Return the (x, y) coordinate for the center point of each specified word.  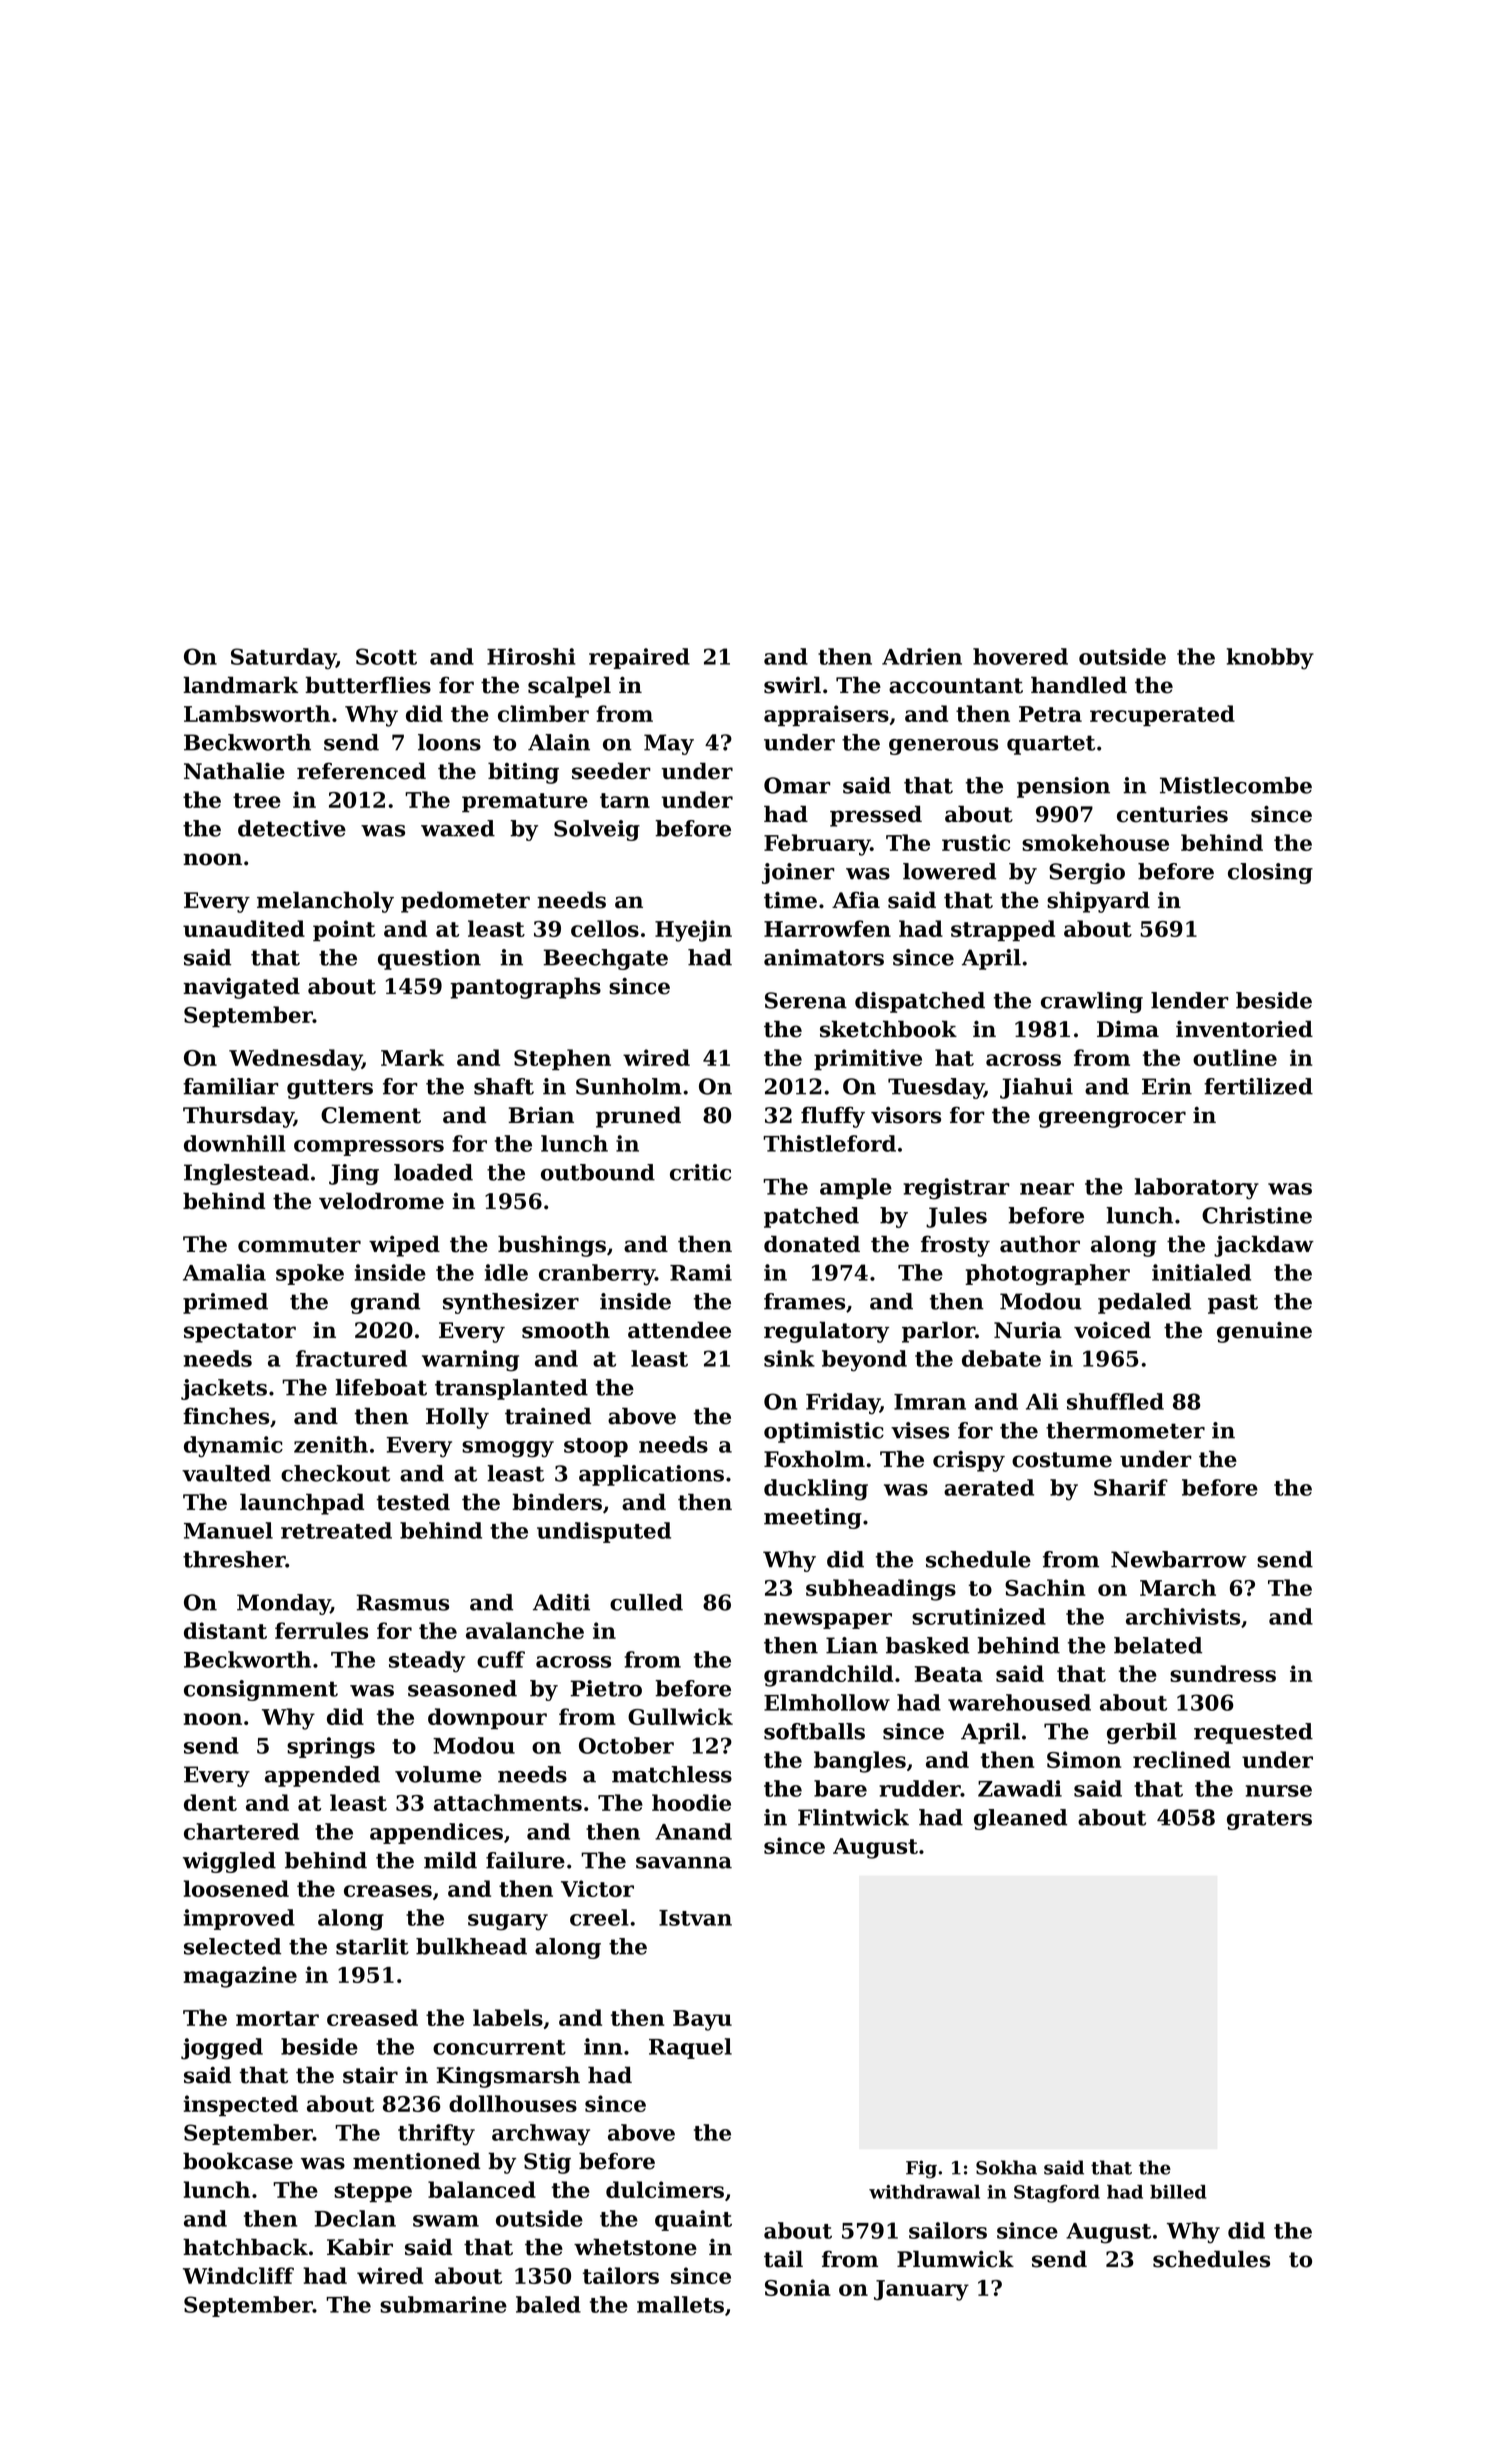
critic (700, 1172)
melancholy (325, 902)
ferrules (321, 1630)
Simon (1084, 1759)
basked (927, 1645)
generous (943, 747)
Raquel (690, 2048)
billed (1178, 2192)
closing (1270, 873)
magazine (240, 1977)
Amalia (224, 1272)
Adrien (922, 656)
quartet (1051, 745)
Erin (1167, 1086)
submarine (443, 2304)
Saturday (283, 659)
